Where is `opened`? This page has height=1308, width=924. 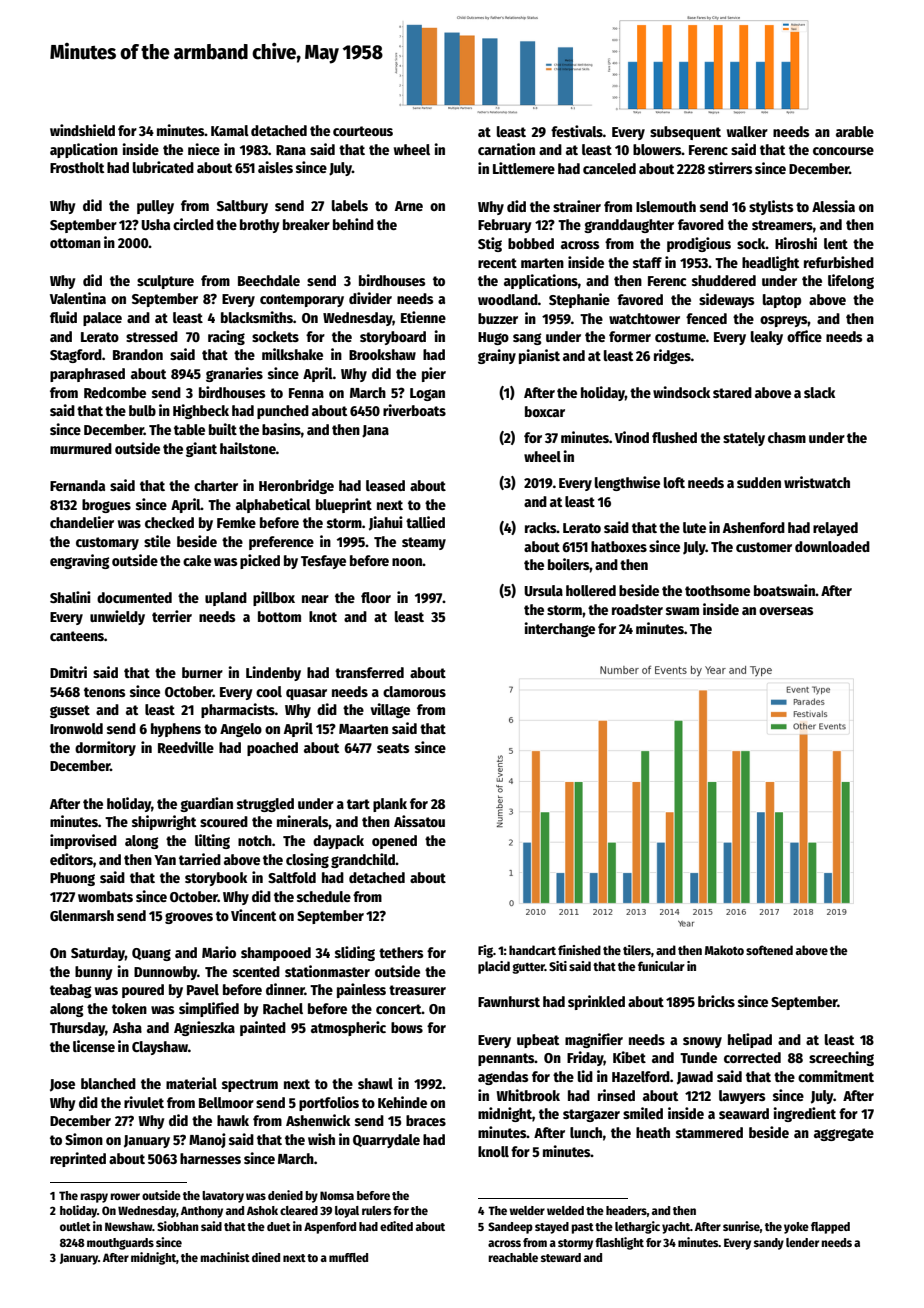 opened is located at coordinates (394, 842).
